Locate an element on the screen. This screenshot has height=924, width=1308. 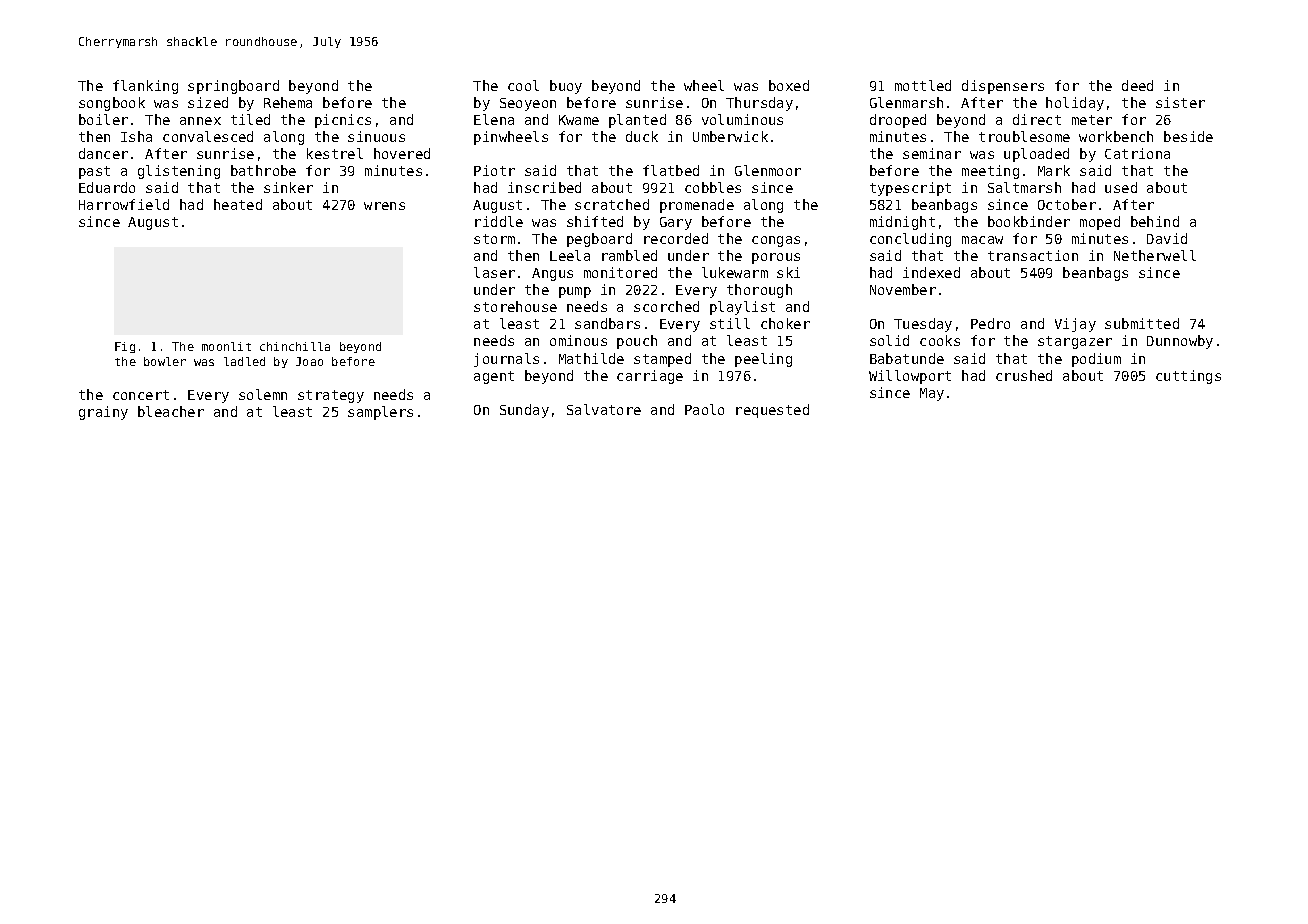
laser is located at coordinates (494, 272).
